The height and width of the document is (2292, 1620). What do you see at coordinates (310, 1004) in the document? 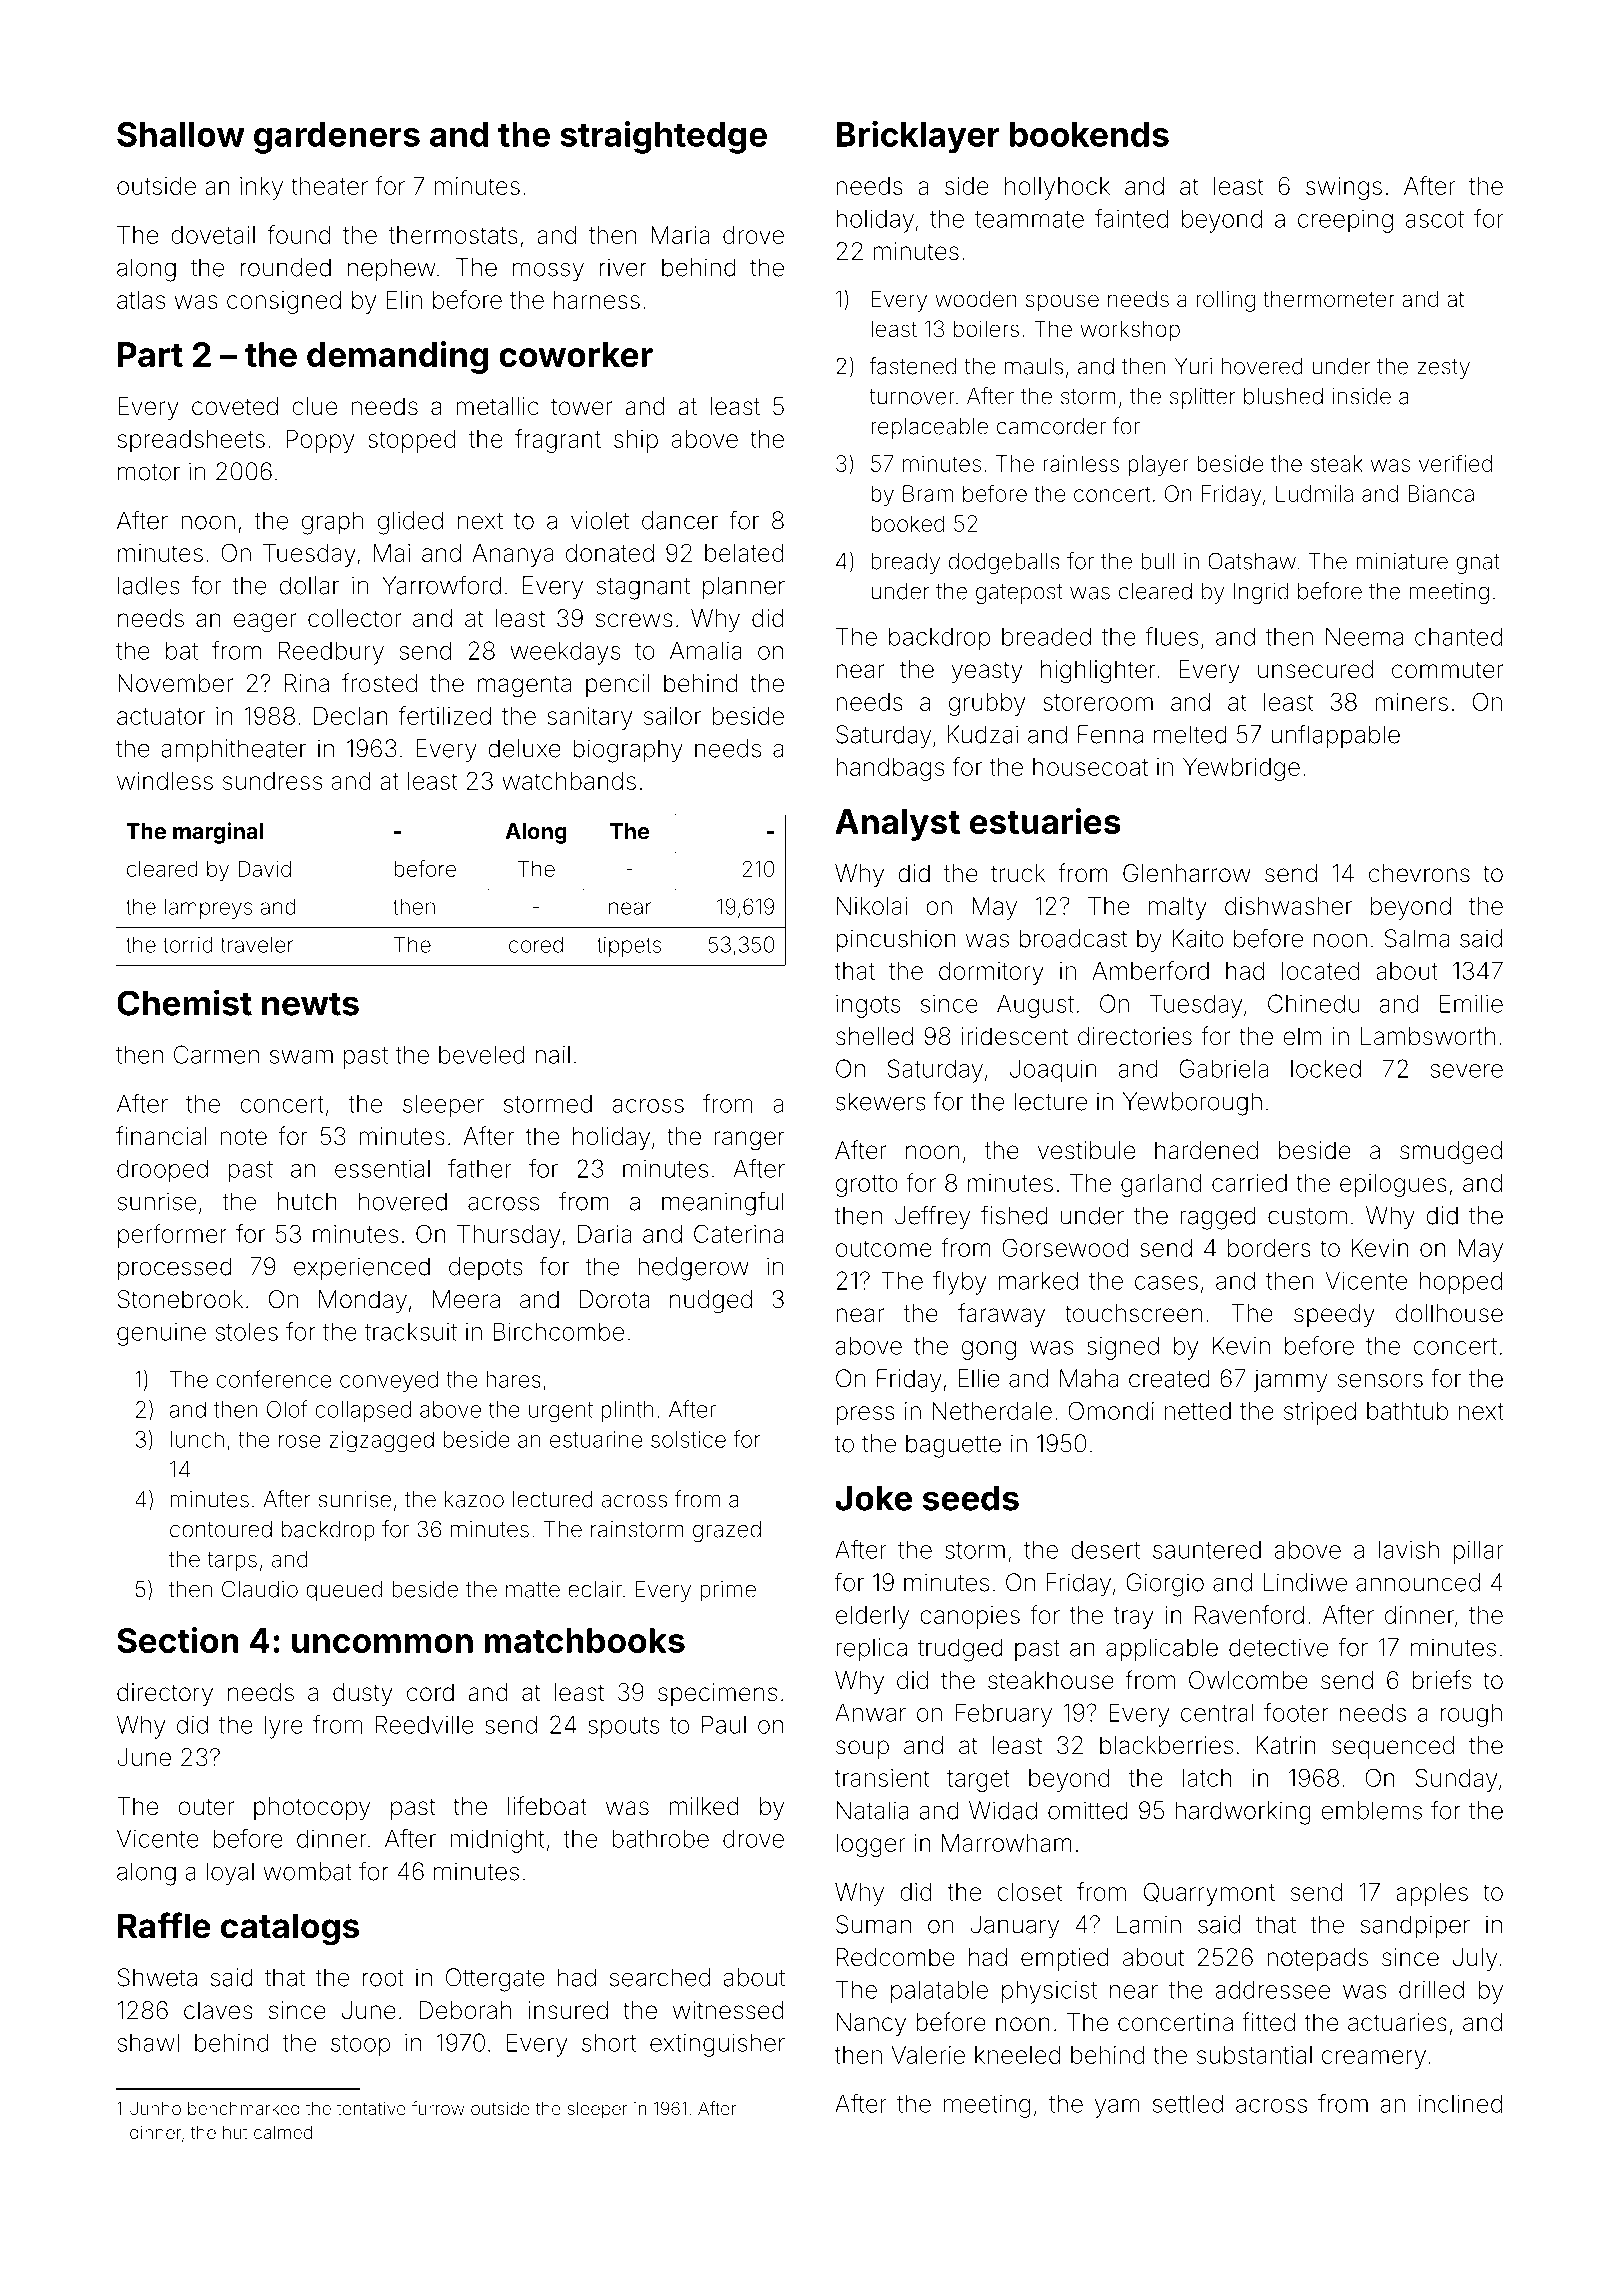
I see `newts` at bounding box center [310, 1004].
